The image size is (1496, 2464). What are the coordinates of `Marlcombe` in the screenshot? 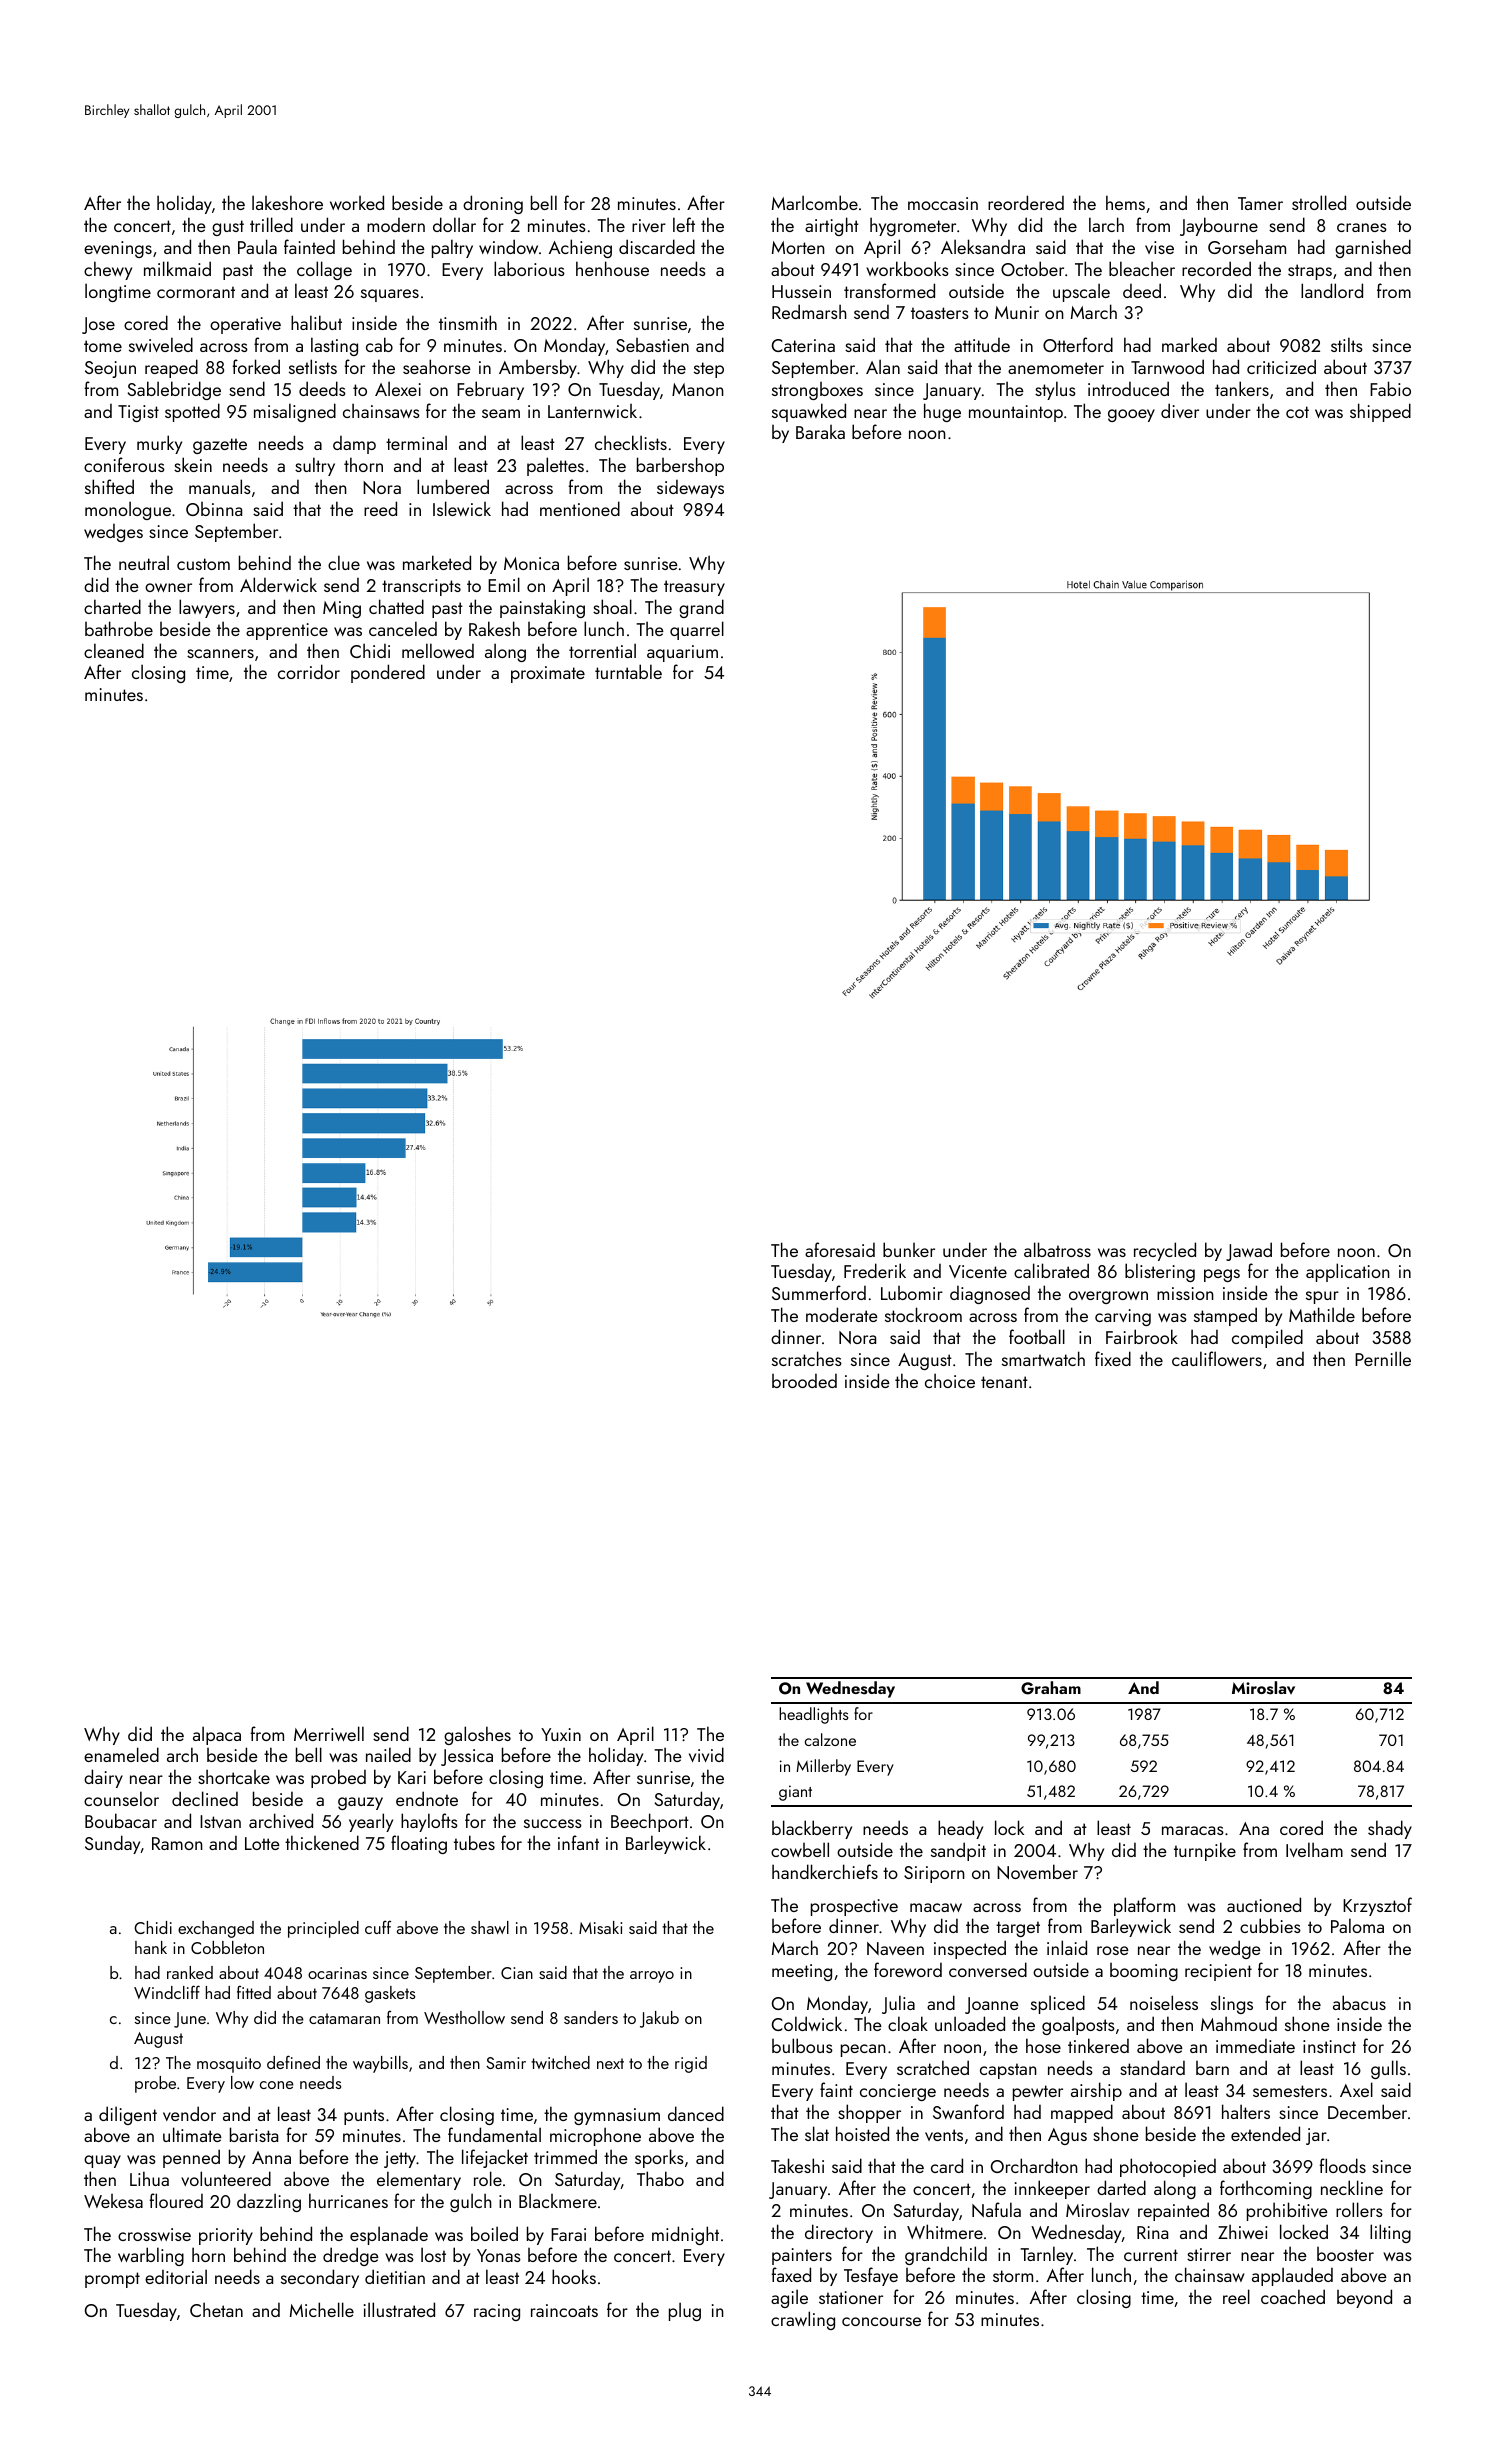 It's located at (815, 202).
